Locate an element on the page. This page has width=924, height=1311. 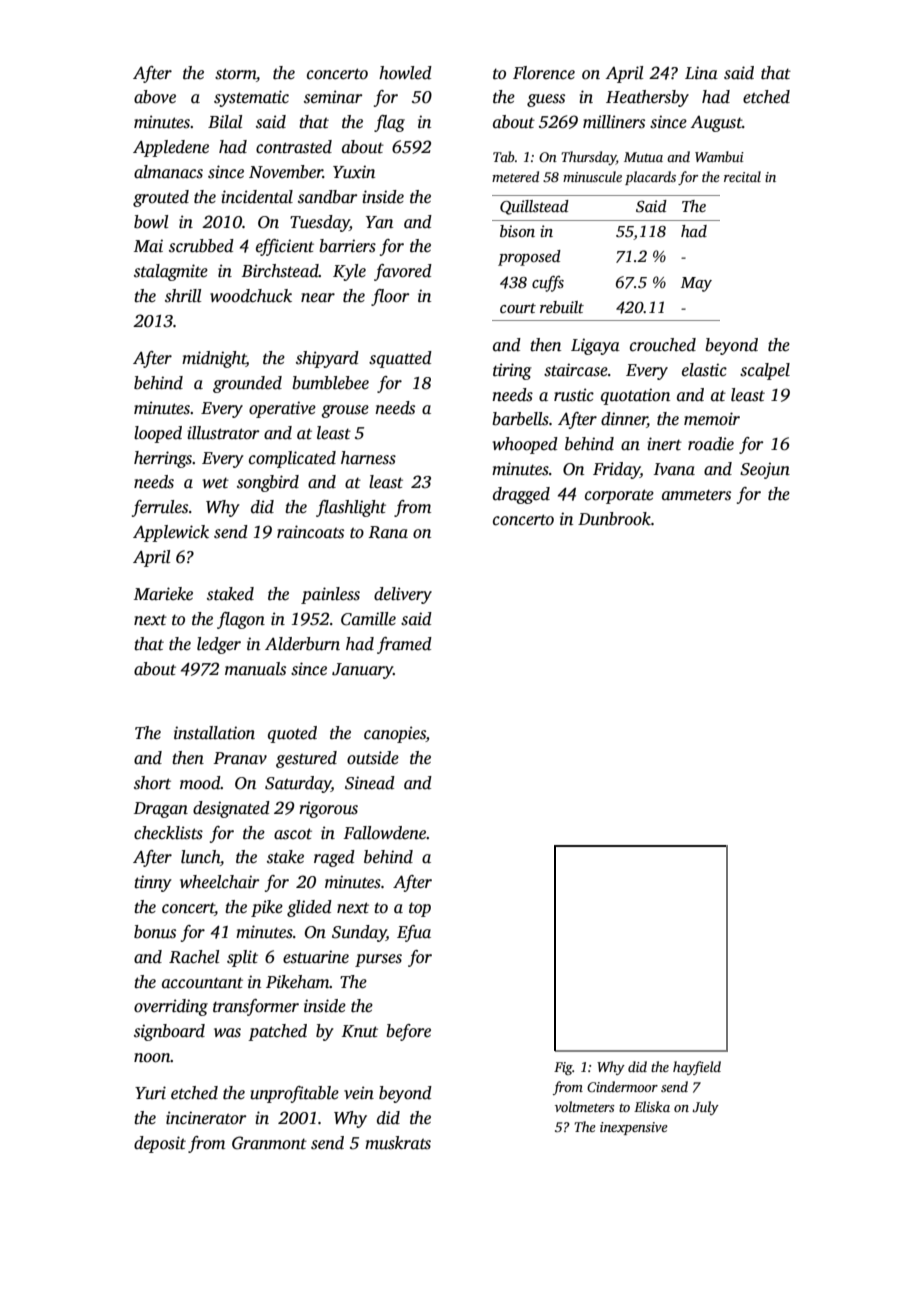
shipyard is located at coordinates (327, 359).
